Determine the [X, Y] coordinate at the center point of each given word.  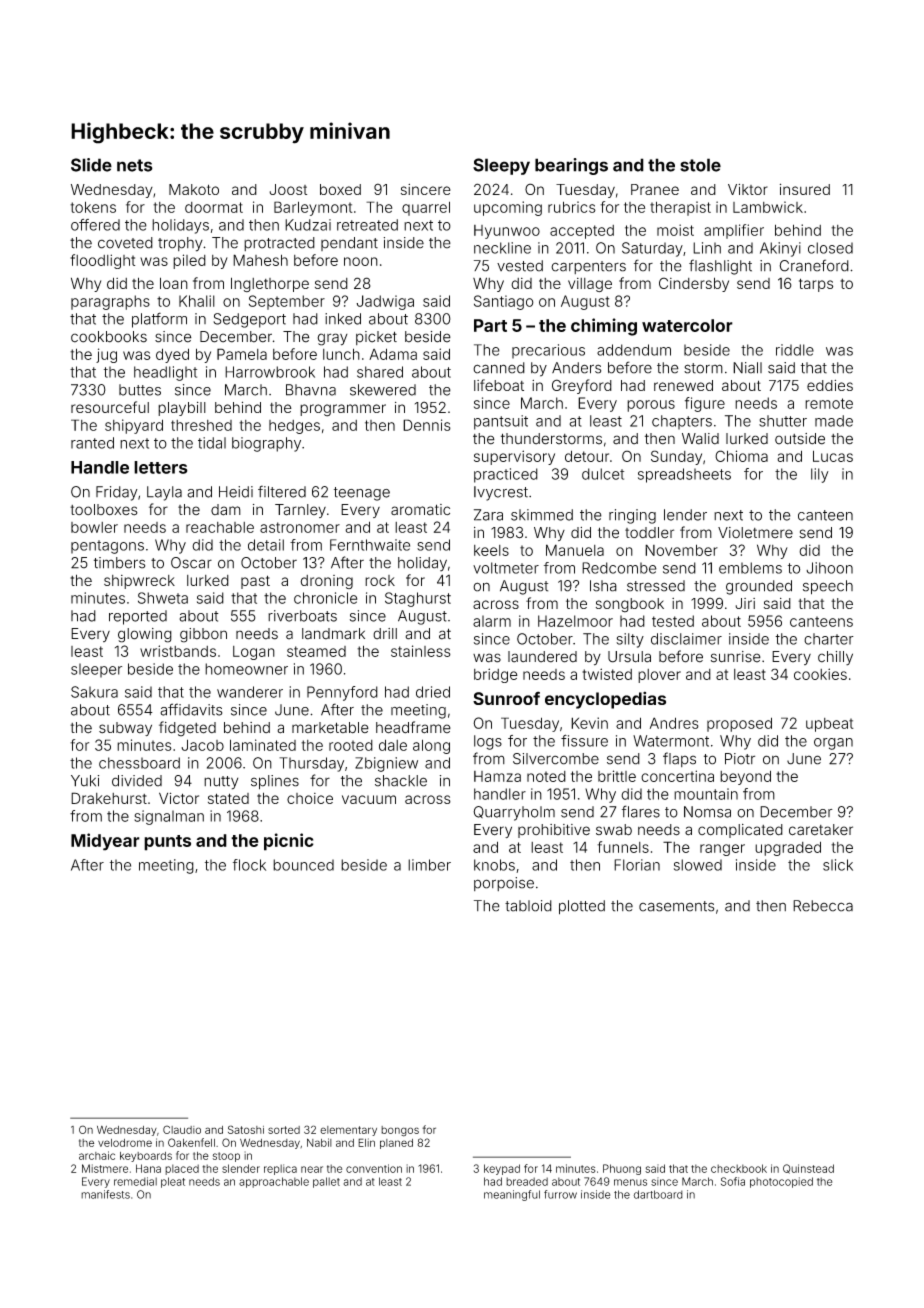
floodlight [102, 261]
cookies [820, 674]
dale [393, 745]
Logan [254, 653]
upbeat [830, 725]
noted [546, 776]
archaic [97, 1155]
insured [805, 189]
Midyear [105, 842]
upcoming [508, 208]
